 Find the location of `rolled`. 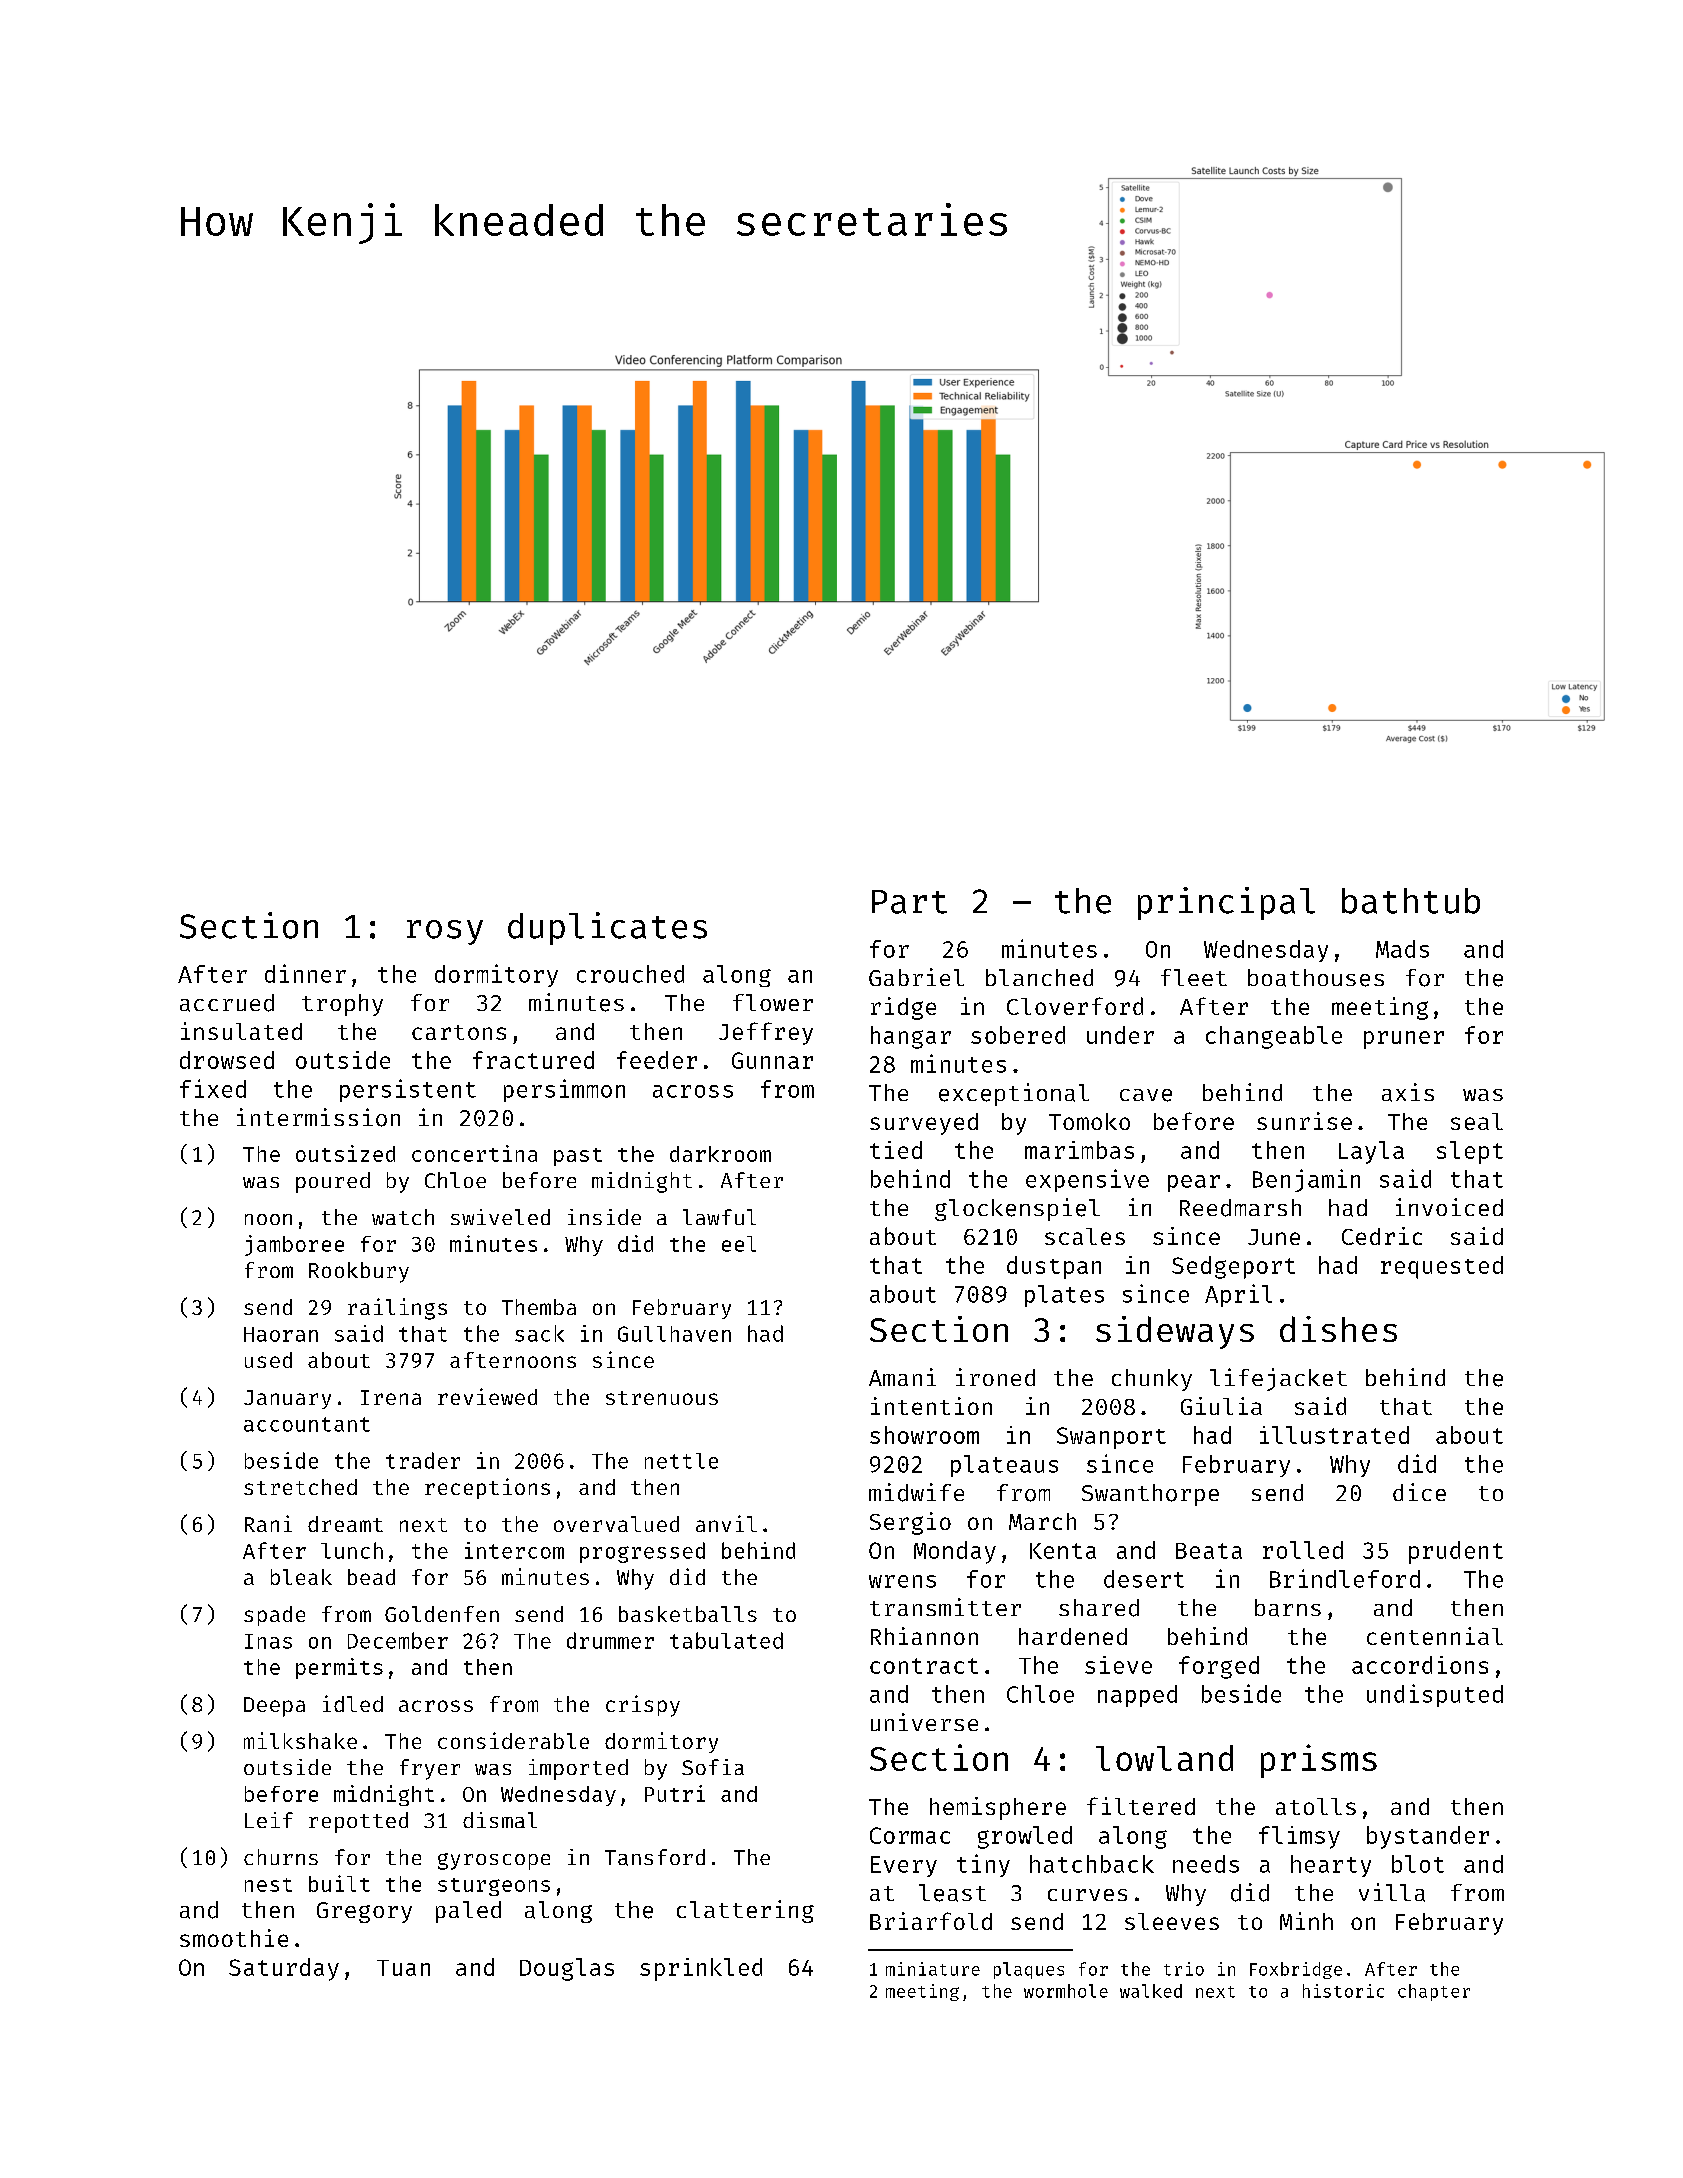

rolled is located at coordinates (1303, 1550).
